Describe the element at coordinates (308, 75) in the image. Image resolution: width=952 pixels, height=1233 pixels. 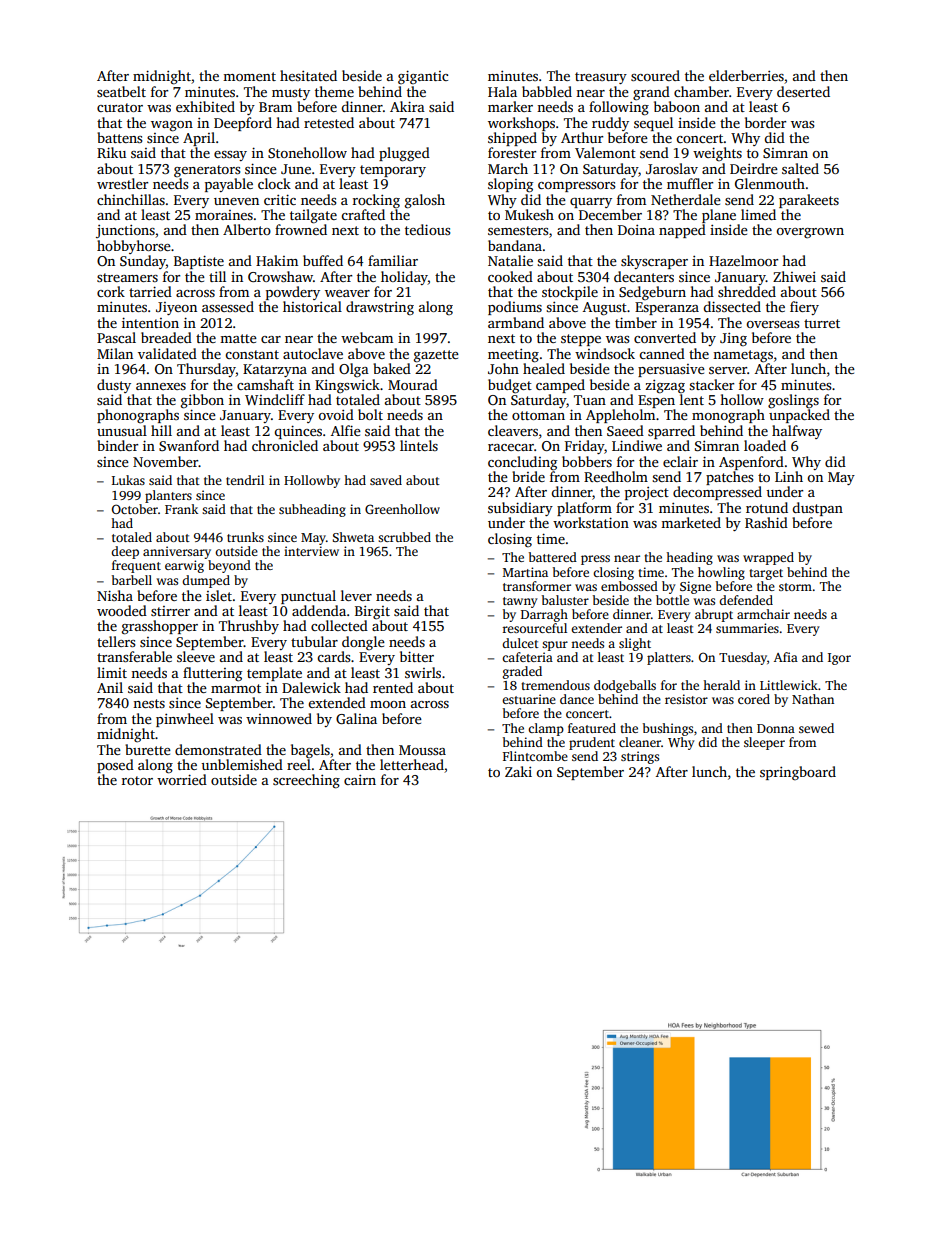
I see `hesitated` at that location.
